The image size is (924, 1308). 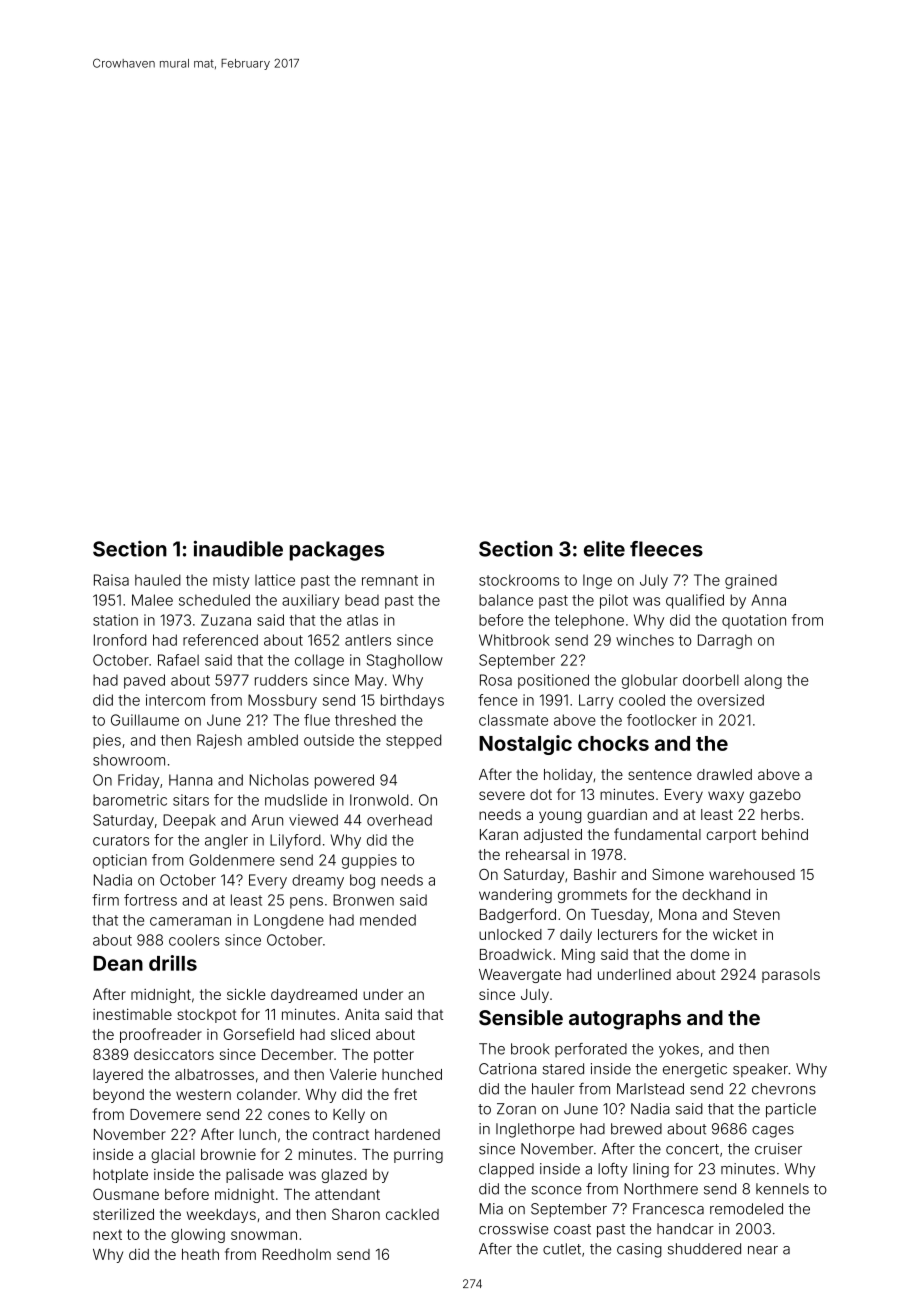 I want to click on globular, so click(x=650, y=681).
